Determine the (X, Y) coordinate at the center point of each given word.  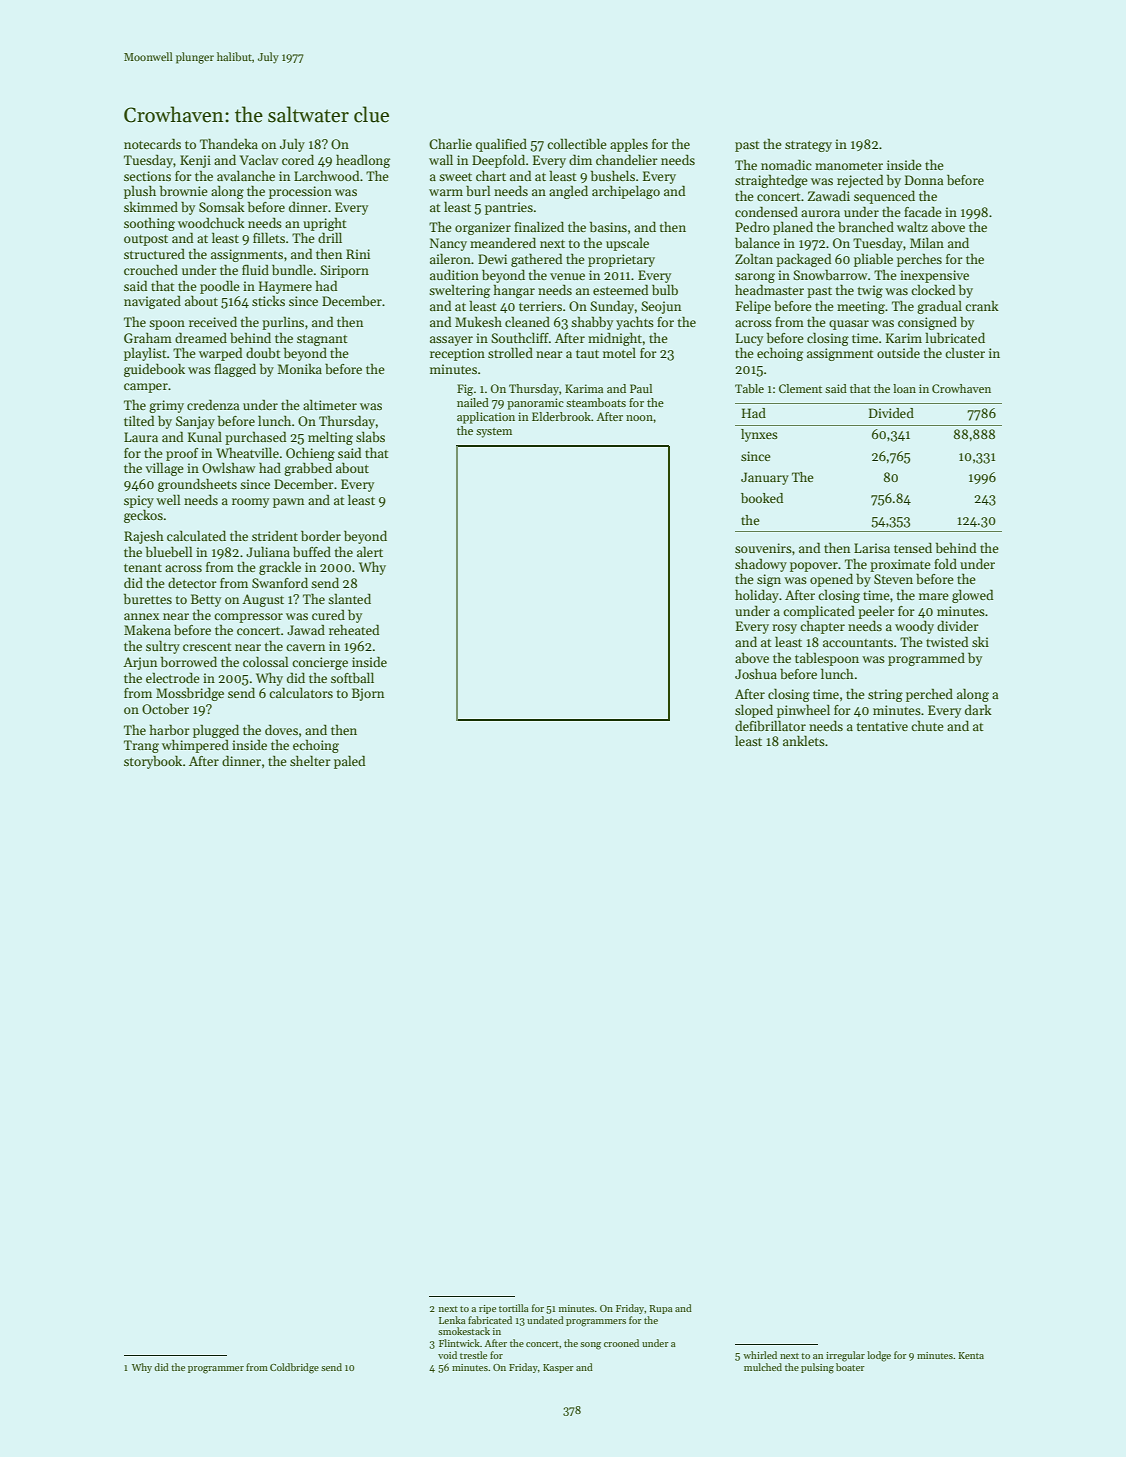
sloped (754, 711)
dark (978, 710)
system (494, 433)
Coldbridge (294, 1368)
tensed (913, 548)
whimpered (195, 746)
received (213, 322)
